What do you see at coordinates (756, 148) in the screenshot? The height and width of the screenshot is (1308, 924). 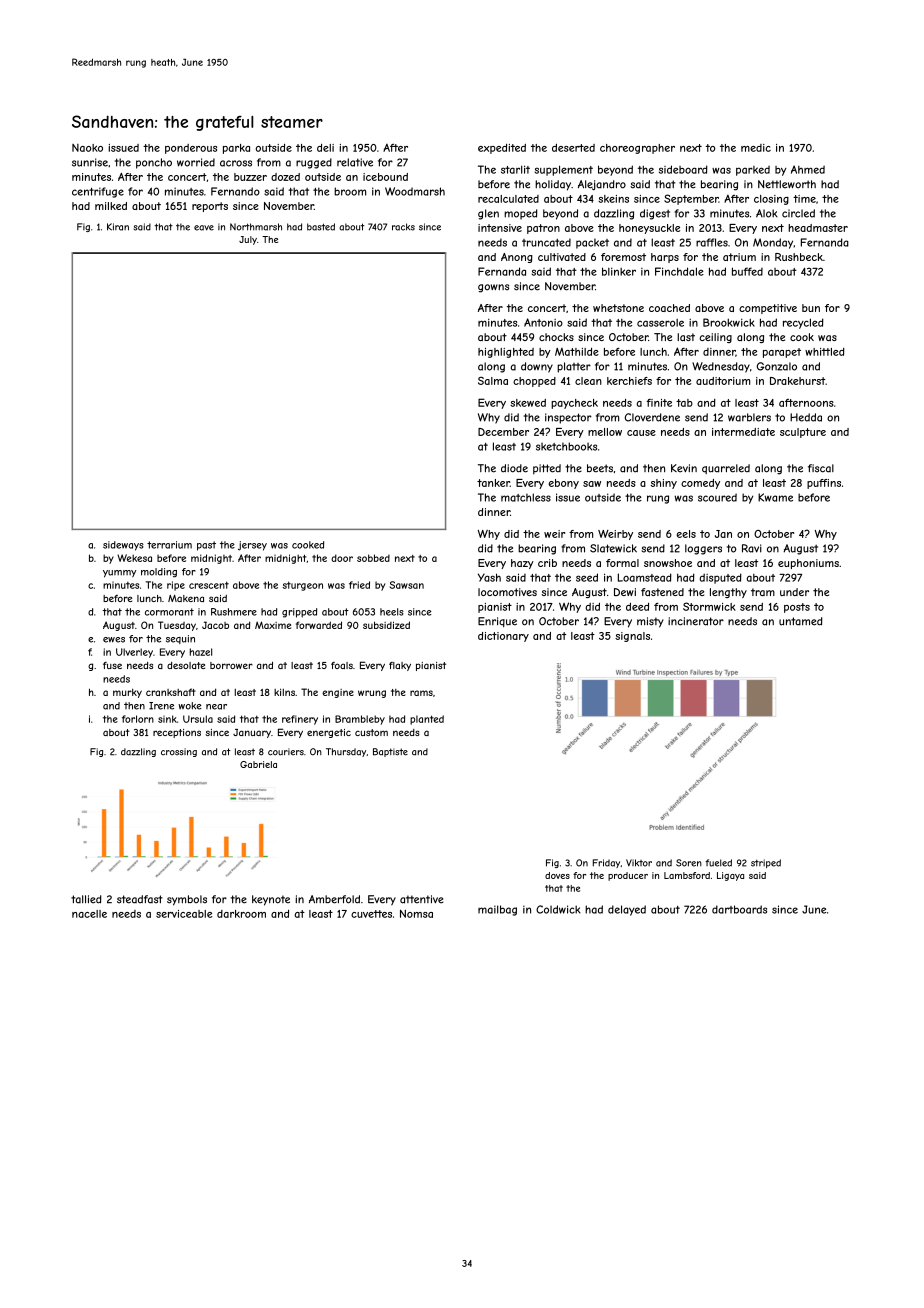 I see `medic` at bounding box center [756, 148].
